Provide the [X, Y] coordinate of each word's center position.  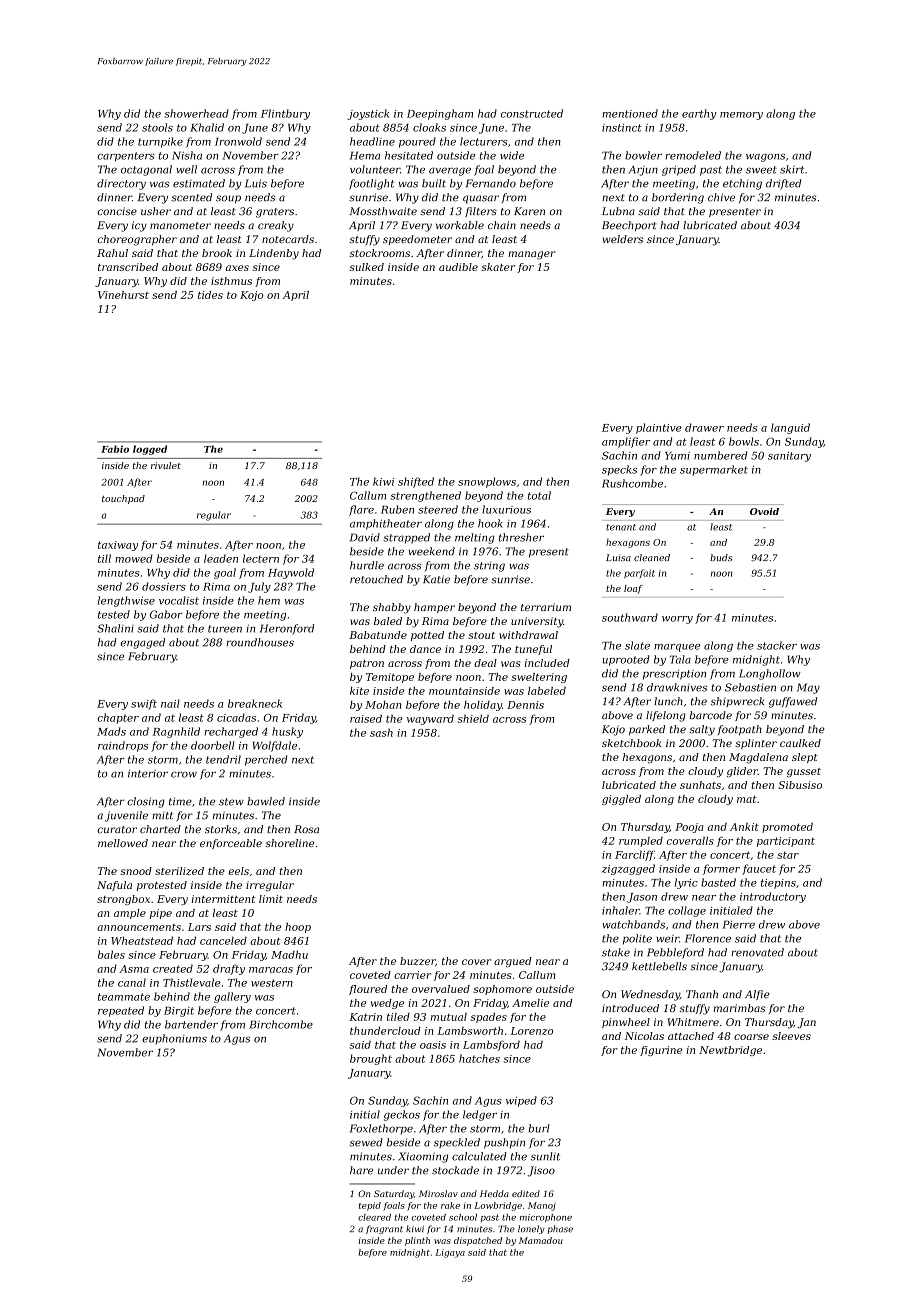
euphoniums [174, 1039]
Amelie [530, 1003]
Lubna [618, 211]
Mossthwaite [383, 211]
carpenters [126, 157]
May [808, 688]
